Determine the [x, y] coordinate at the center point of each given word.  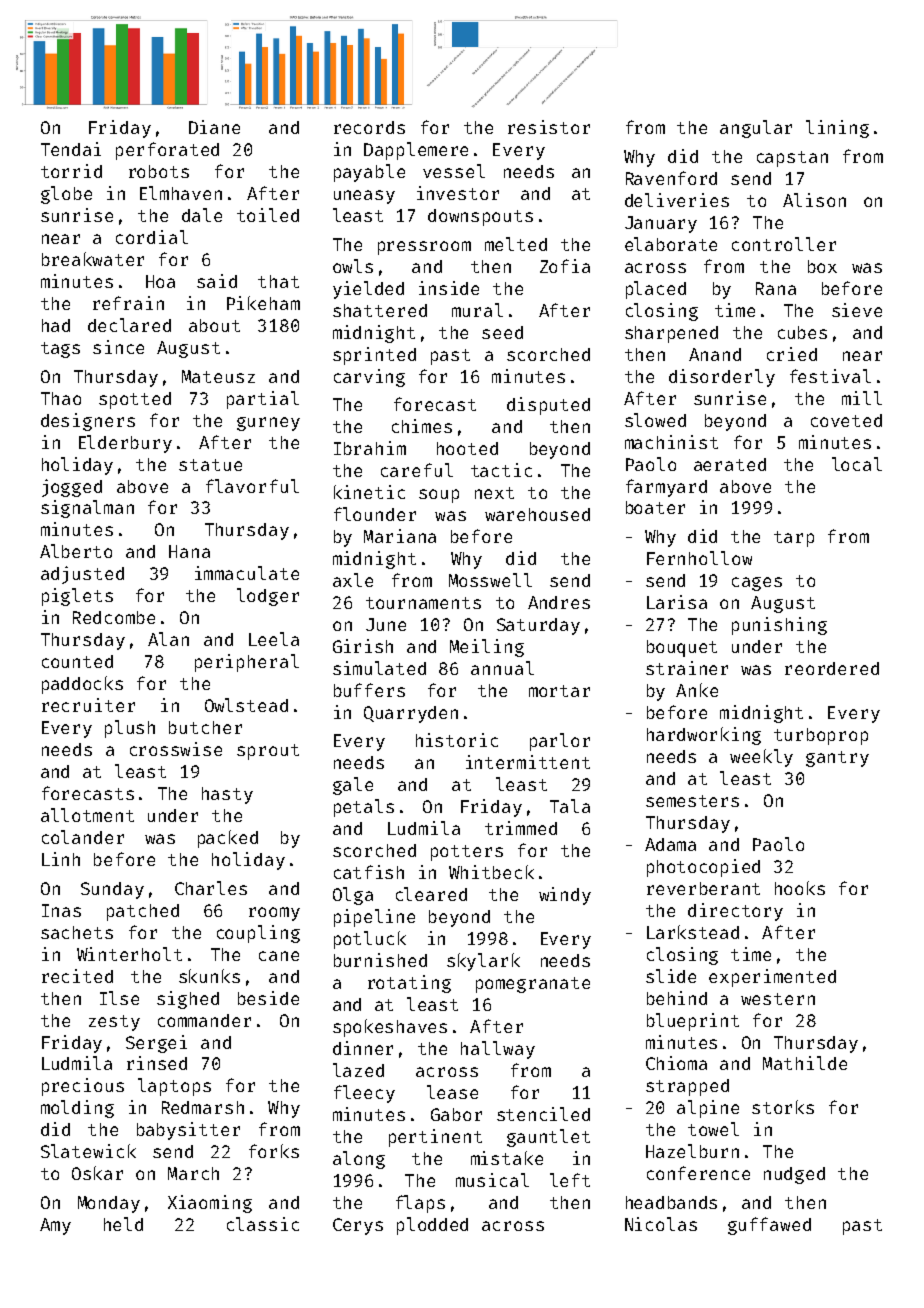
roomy [274, 914]
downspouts [480, 217]
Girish [363, 646]
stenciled [543, 1114]
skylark [483, 962]
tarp [794, 539]
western [778, 999]
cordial [152, 237]
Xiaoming [210, 1204]
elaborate [671, 244]
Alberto [76, 551]
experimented [772, 978]
